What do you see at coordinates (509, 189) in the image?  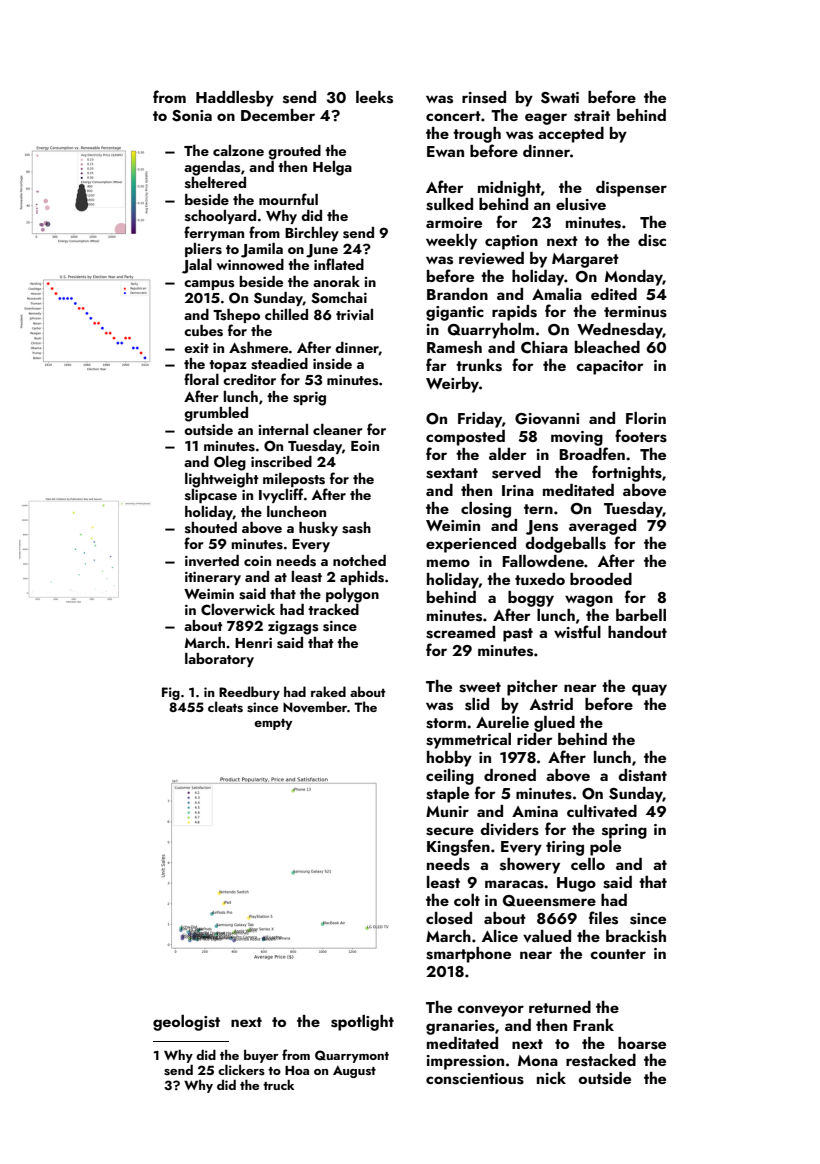 I see `midnight` at bounding box center [509, 189].
